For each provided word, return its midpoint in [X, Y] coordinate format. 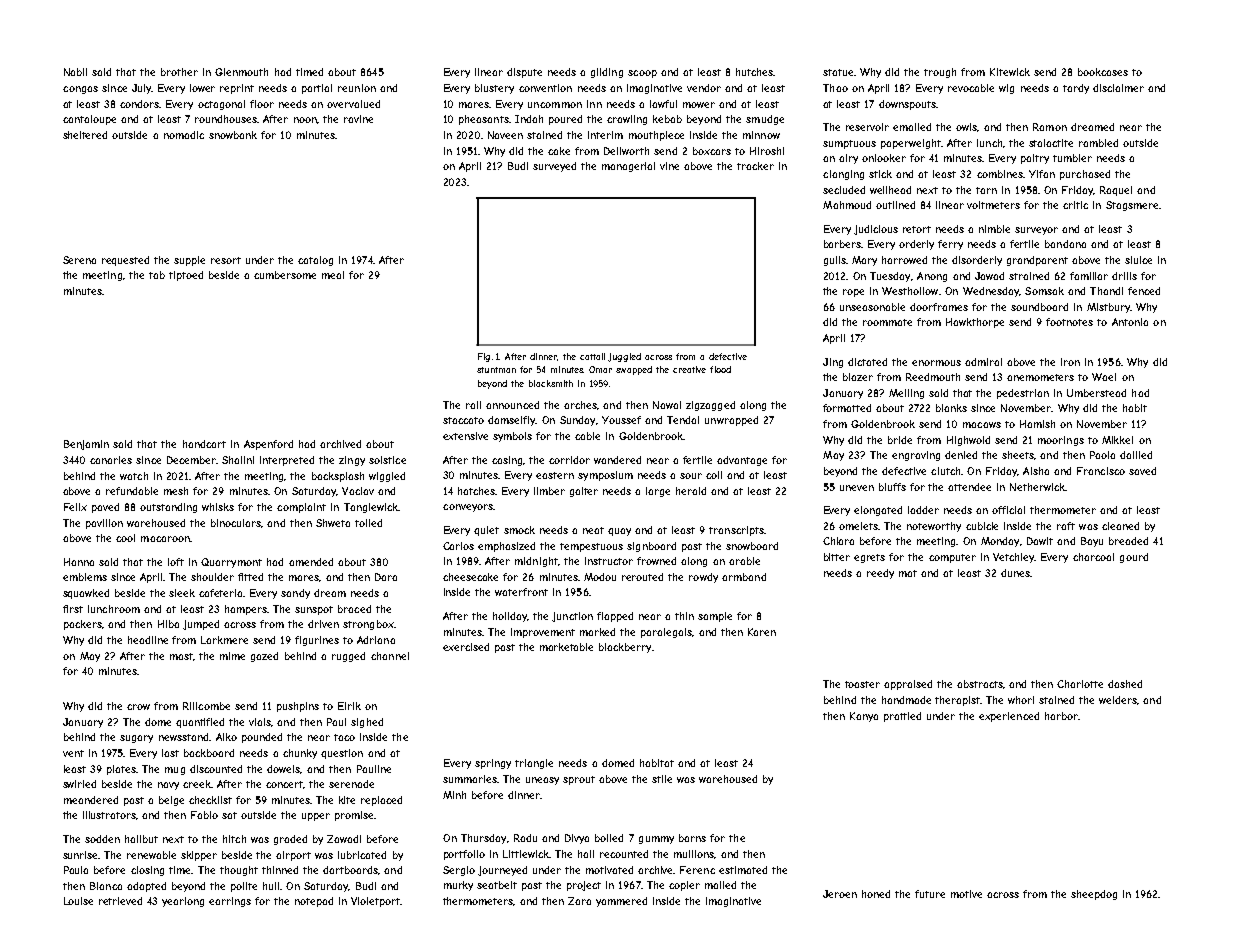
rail [473, 405]
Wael [1104, 377]
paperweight [911, 144]
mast [181, 656]
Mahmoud [847, 205]
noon [305, 120]
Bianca [106, 886]
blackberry [625, 648]
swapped [634, 370]
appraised [908, 685]
